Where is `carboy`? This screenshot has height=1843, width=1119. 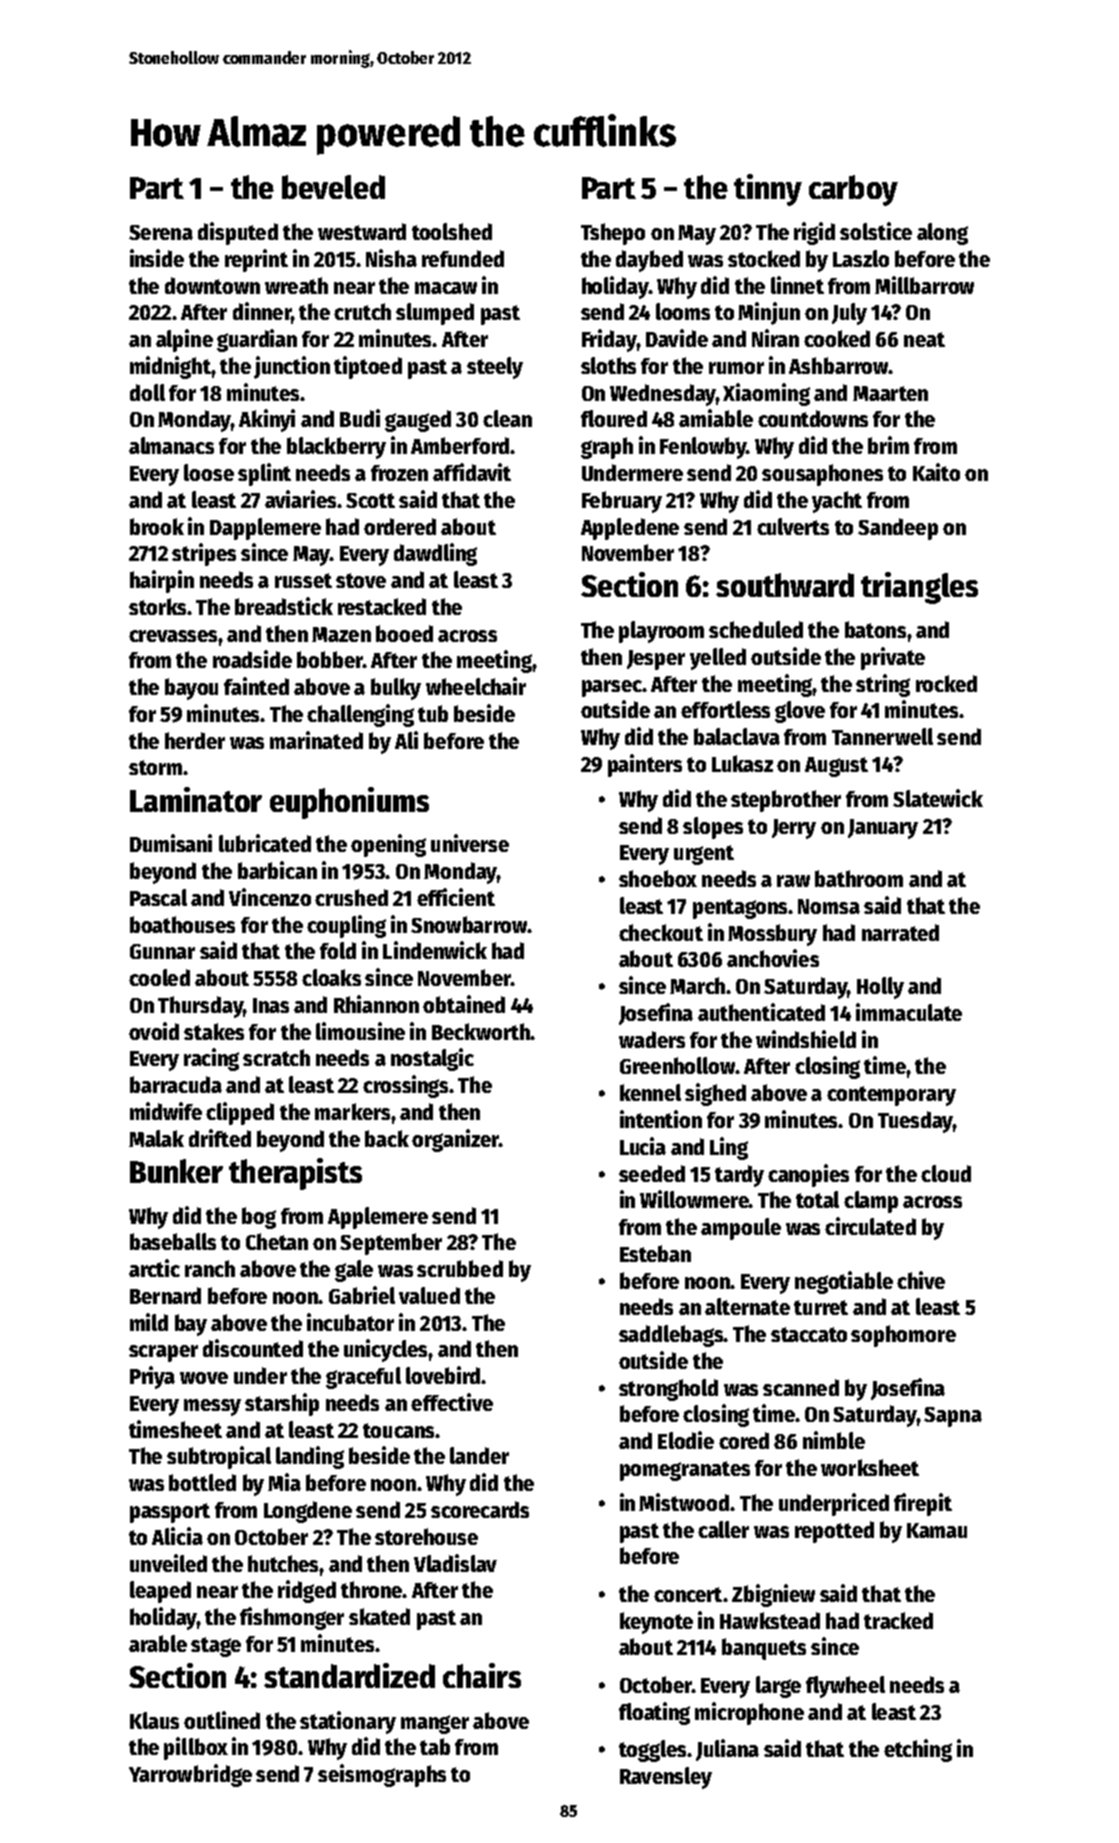 carboy is located at coordinates (853, 190).
